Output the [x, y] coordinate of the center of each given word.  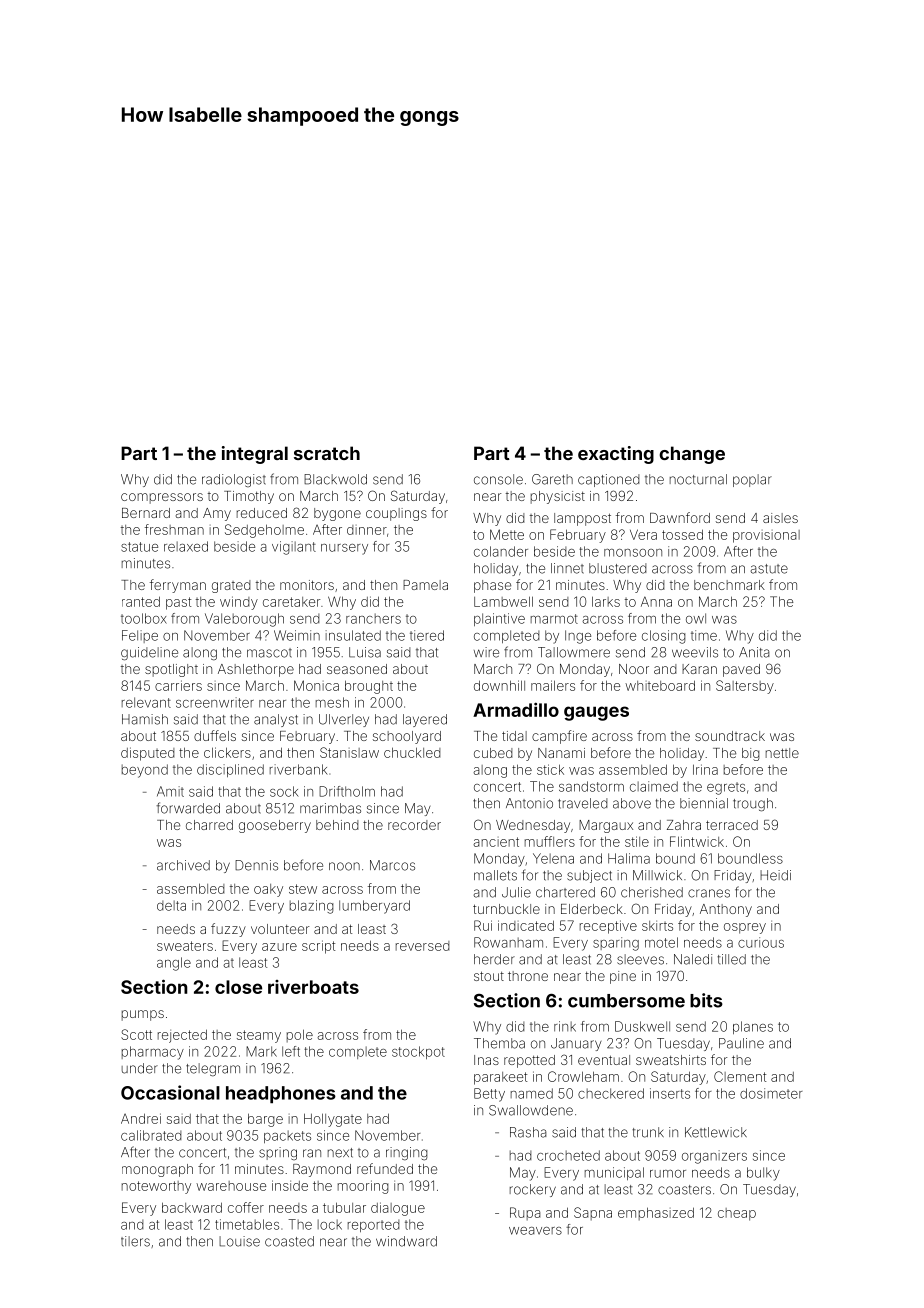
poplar [752, 480]
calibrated [151, 1135]
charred [209, 825]
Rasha [528, 1132]
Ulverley [344, 720]
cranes [709, 893]
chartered [565, 892]
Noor [634, 669]
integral [255, 455]
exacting [616, 455]
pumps [143, 1015]
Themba [499, 1043]
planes [753, 1027]
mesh [332, 702]
